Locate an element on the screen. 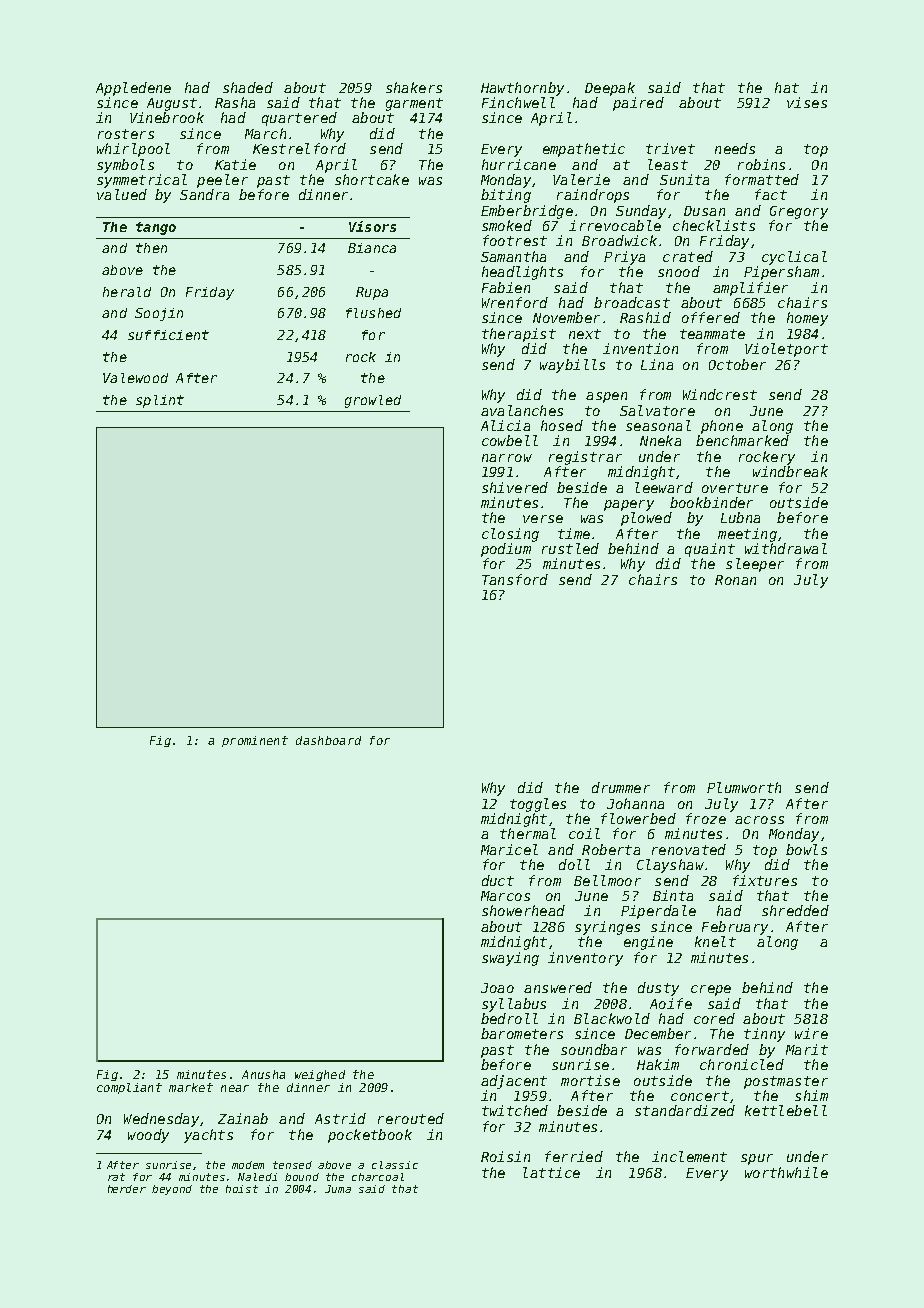 The image size is (924, 1308). growled is located at coordinates (373, 401).
